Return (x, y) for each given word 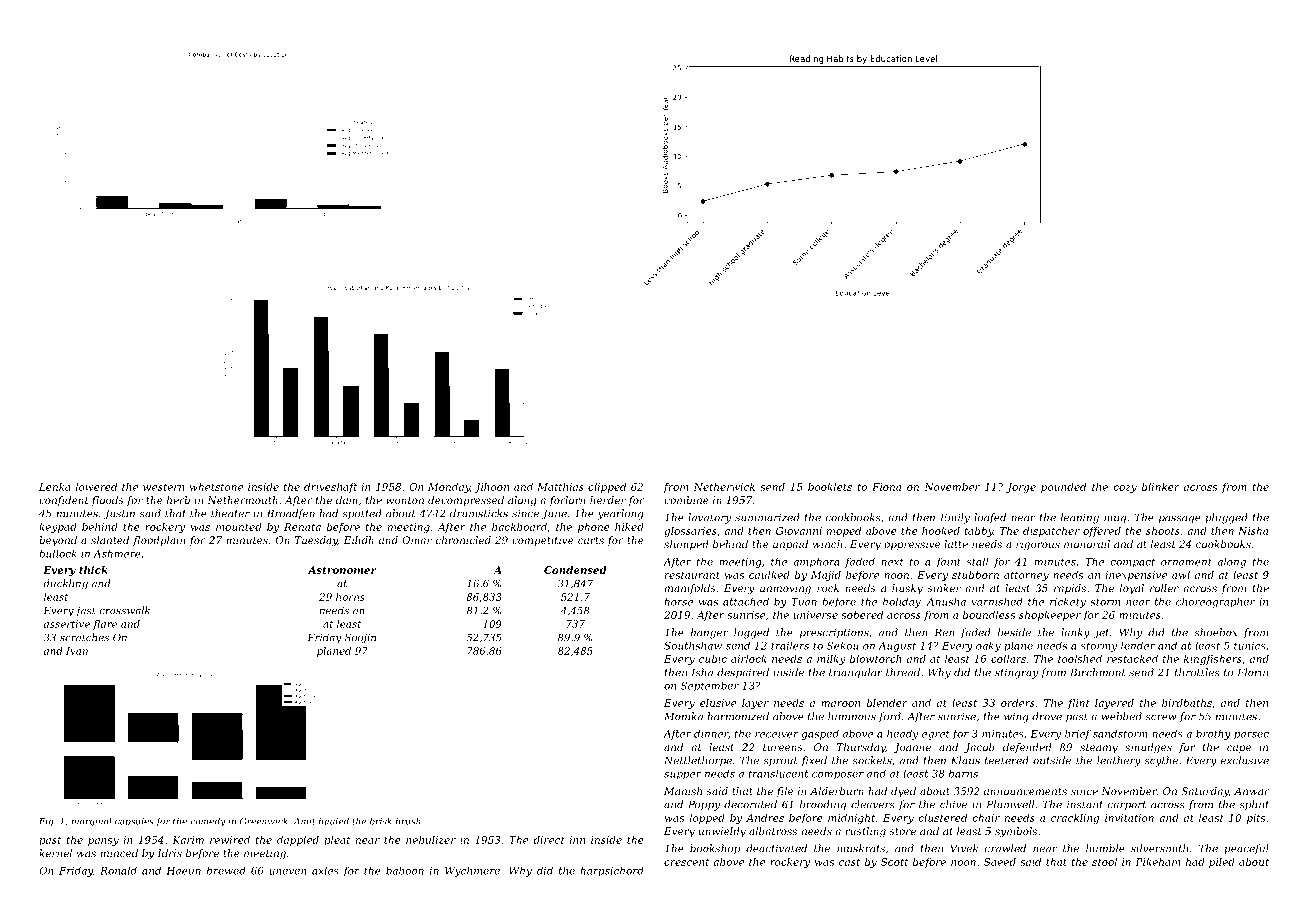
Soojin (360, 638)
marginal (92, 821)
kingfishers (1213, 660)
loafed (990, 518)
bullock (58, 553)
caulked (769, 575)
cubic (713, 659)
